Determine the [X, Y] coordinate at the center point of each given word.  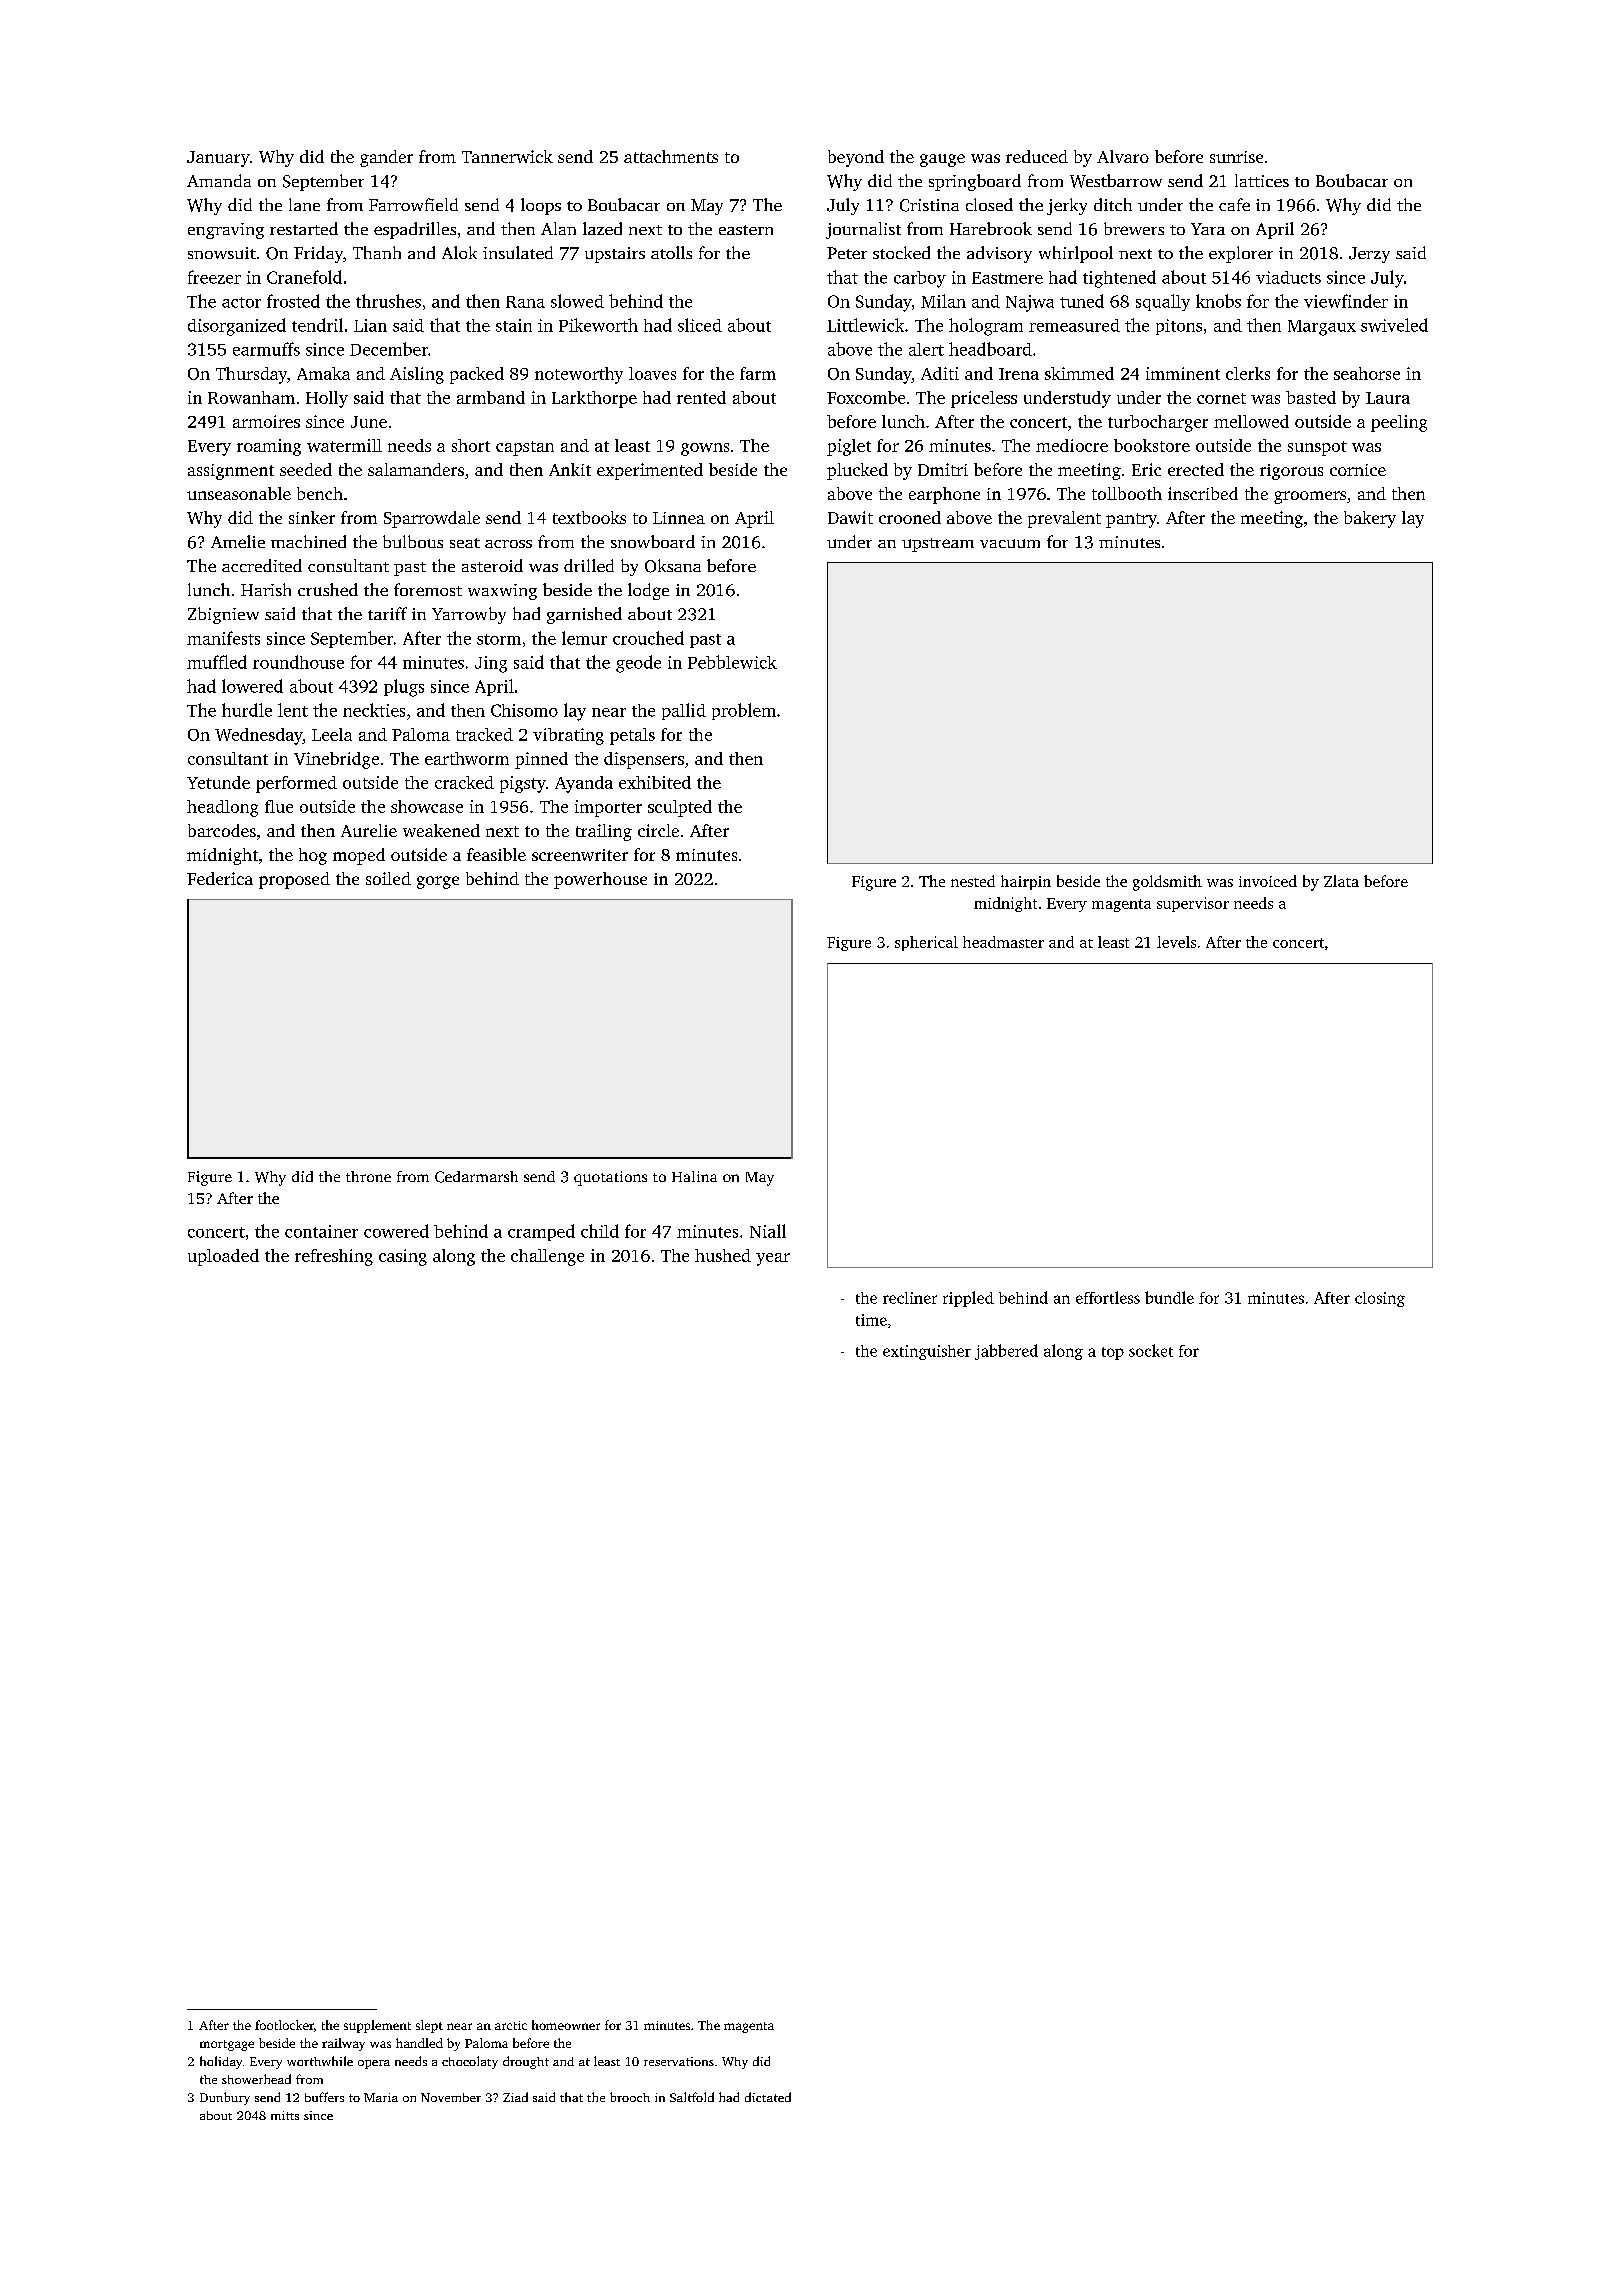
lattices [1262, 180]
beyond [856, 158]
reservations [679, 2061]
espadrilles [415, 230]
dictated [768, 2097]
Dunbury [225, 2098]
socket [1151, 1350]
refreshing [334, 1257]
